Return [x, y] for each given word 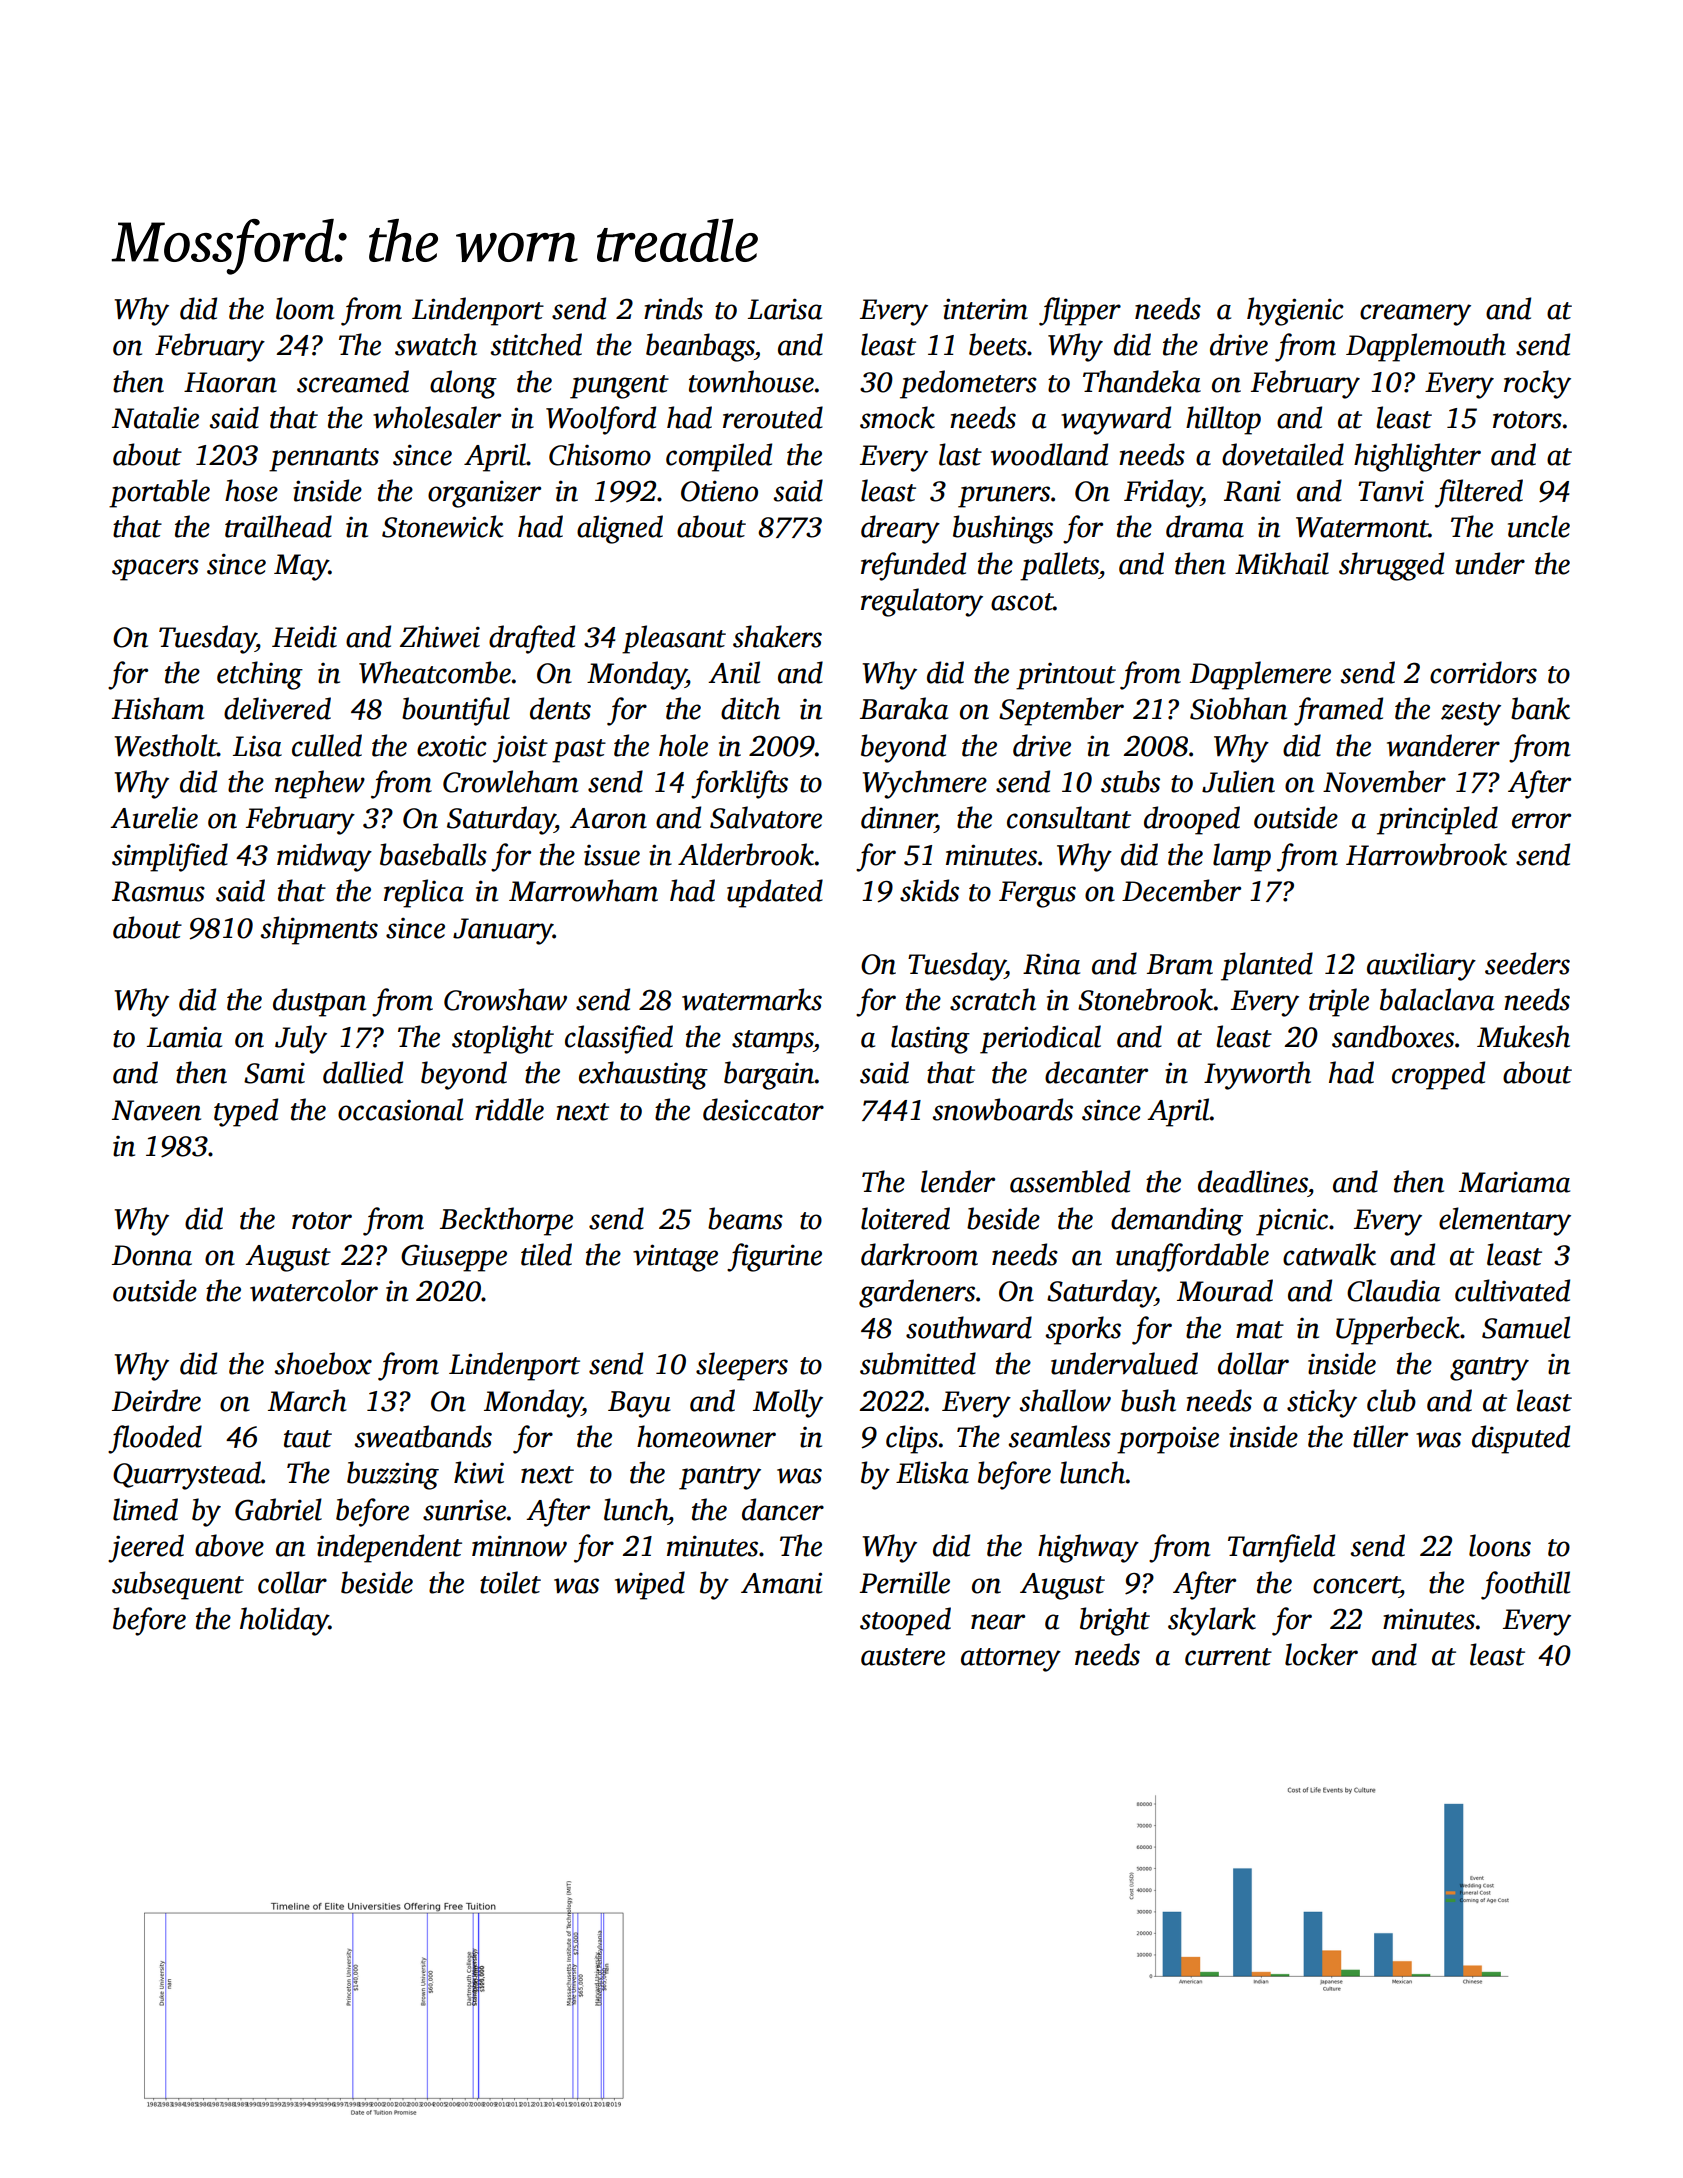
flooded [155, 1439]
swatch [436, 344]
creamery [1415, 315]
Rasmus [158, 891]
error [1541, 821]
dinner [898, 817]
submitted [918, 1363]
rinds [673, 308]
